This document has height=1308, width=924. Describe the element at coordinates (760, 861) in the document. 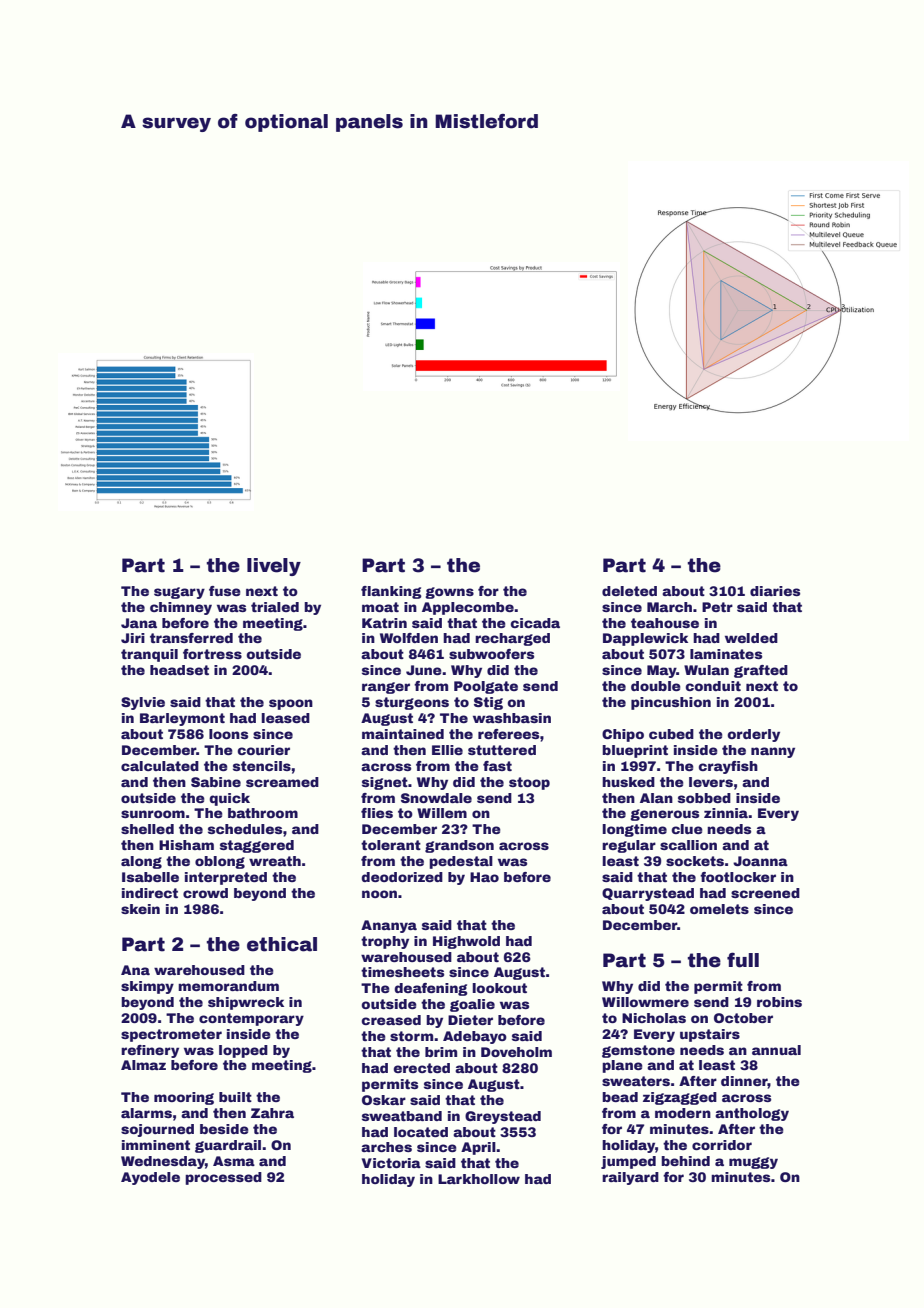

I see `Joanna` at that location.
